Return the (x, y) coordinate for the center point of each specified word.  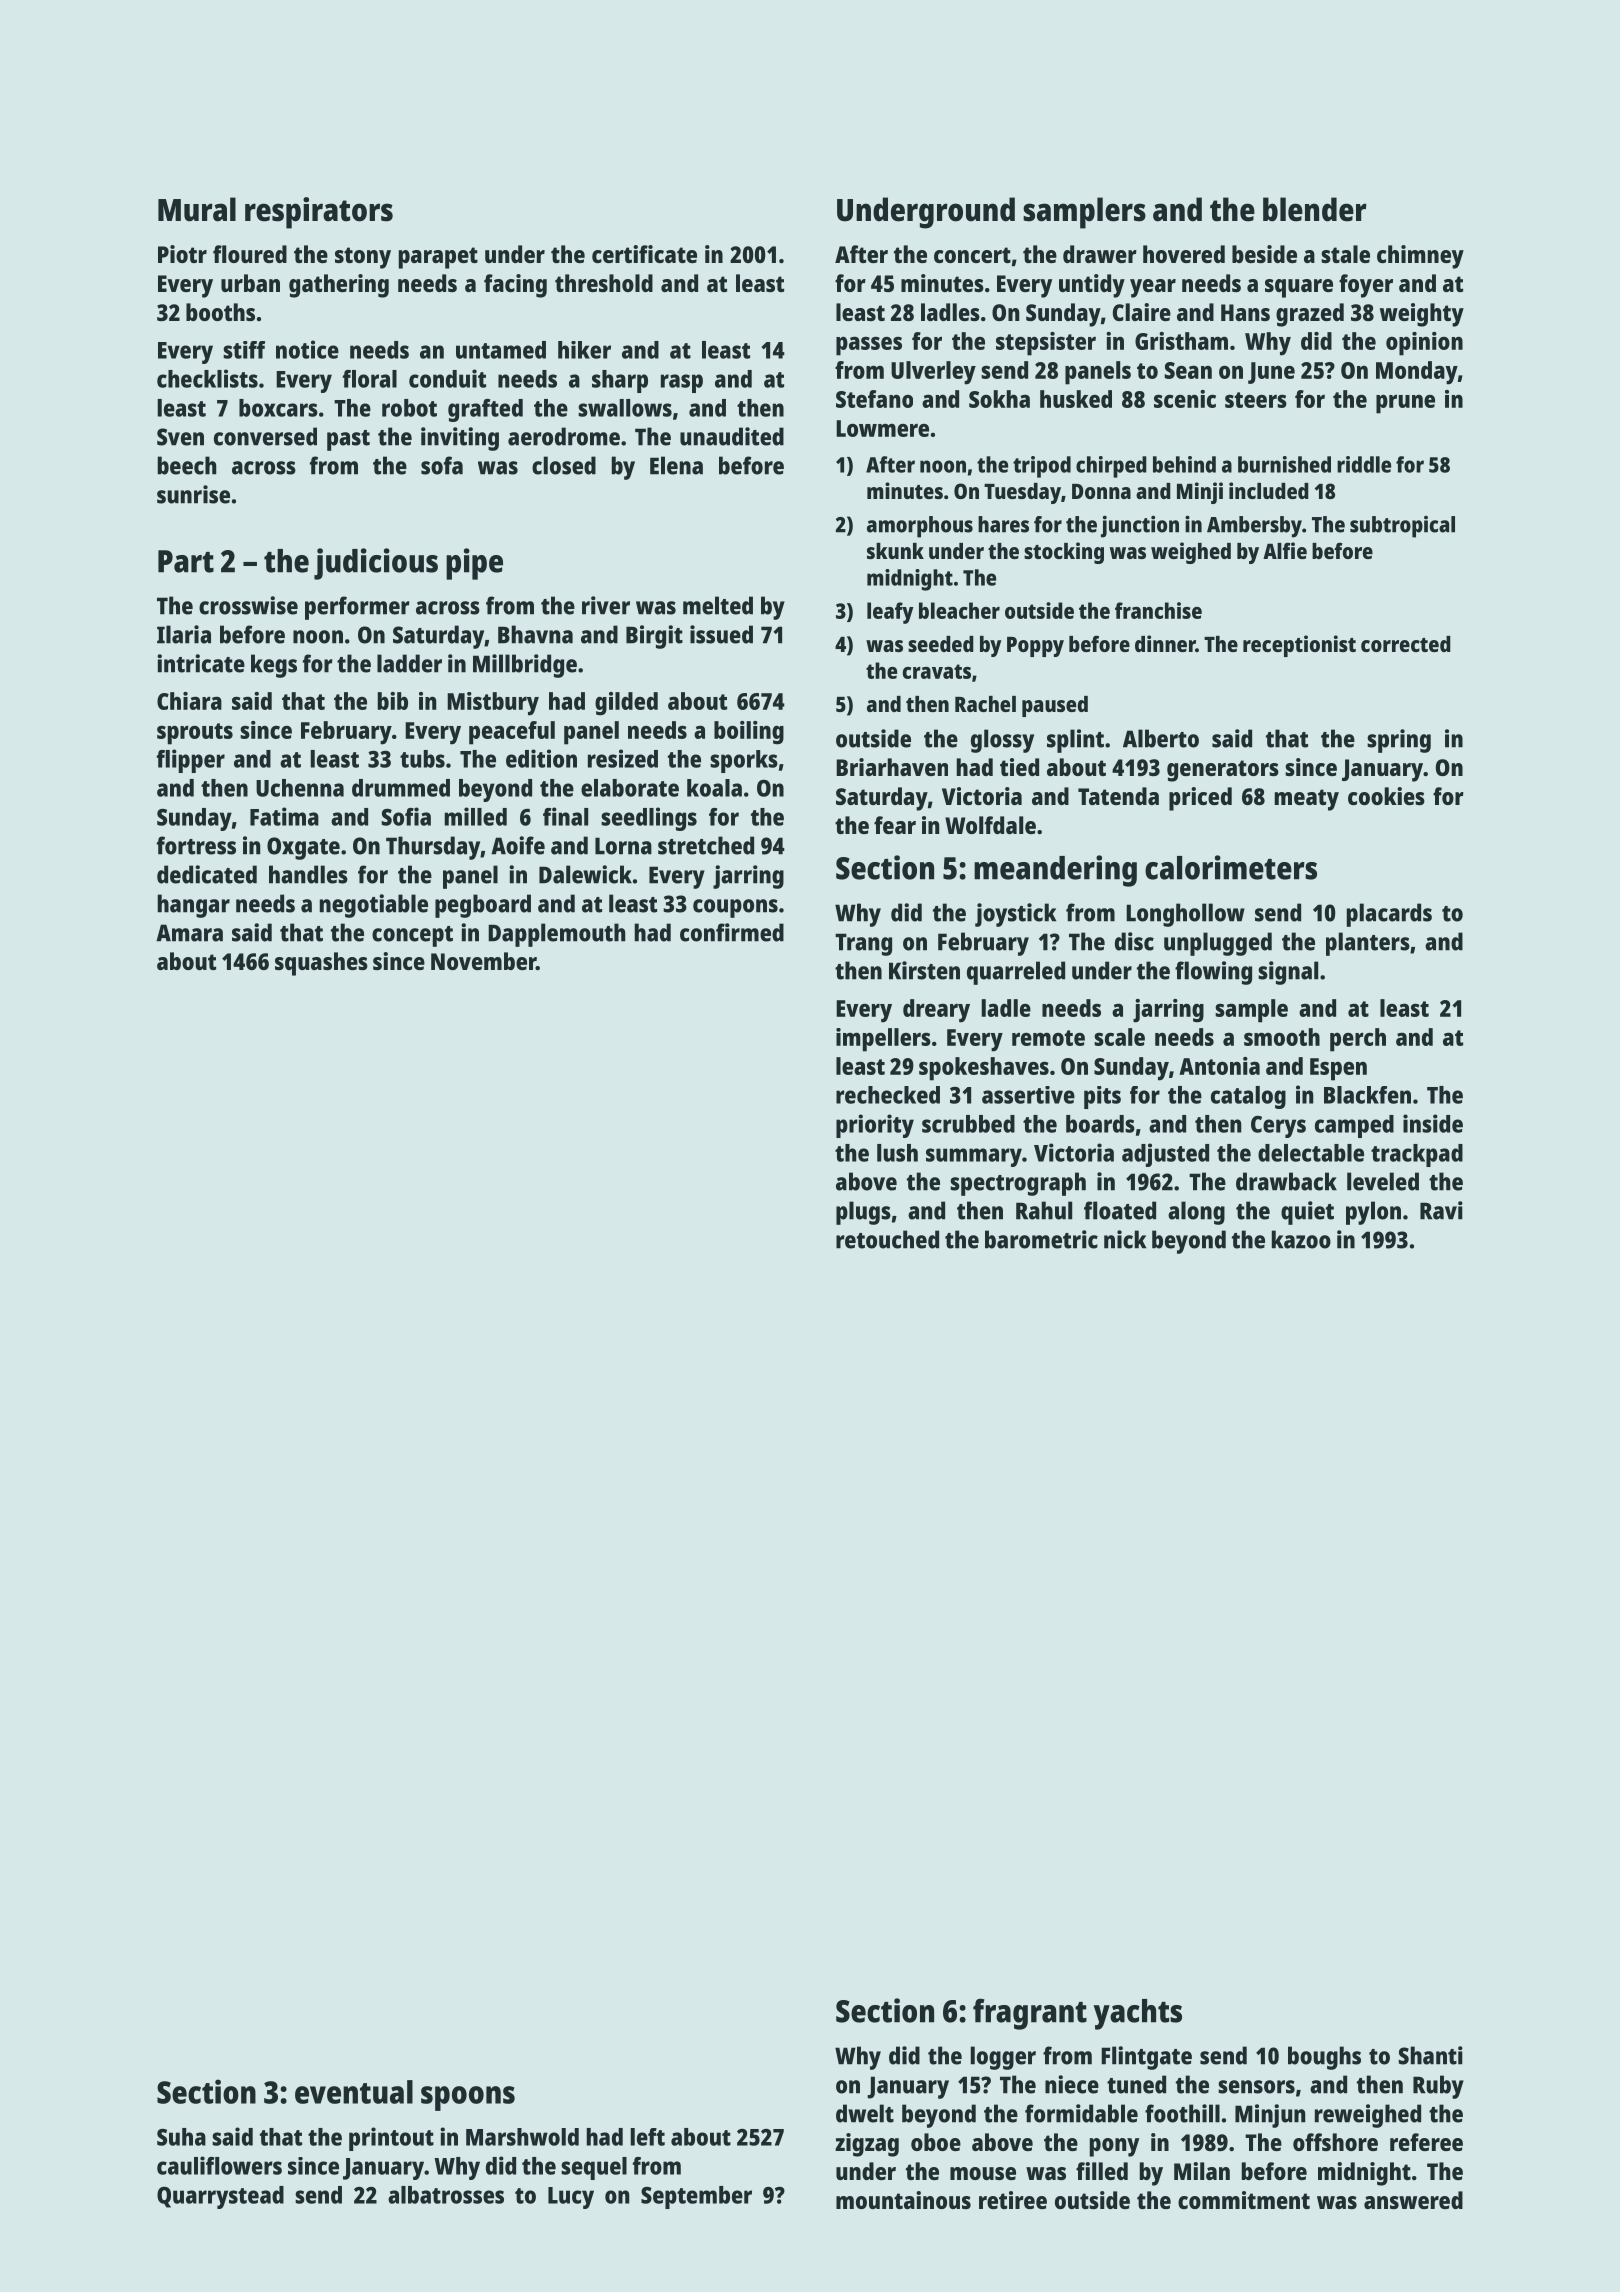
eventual (354, 2092)
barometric (1041, 1239)
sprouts (195, 734)
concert (972, 255)
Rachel (985, 704)
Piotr (182, 254)
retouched (887, 1239)
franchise (1158, 610)
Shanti (1431, 2055)
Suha (181, 2137)
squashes (321, 964)
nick (1125, 1239)
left (648, 2137)
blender (1315, 209)
